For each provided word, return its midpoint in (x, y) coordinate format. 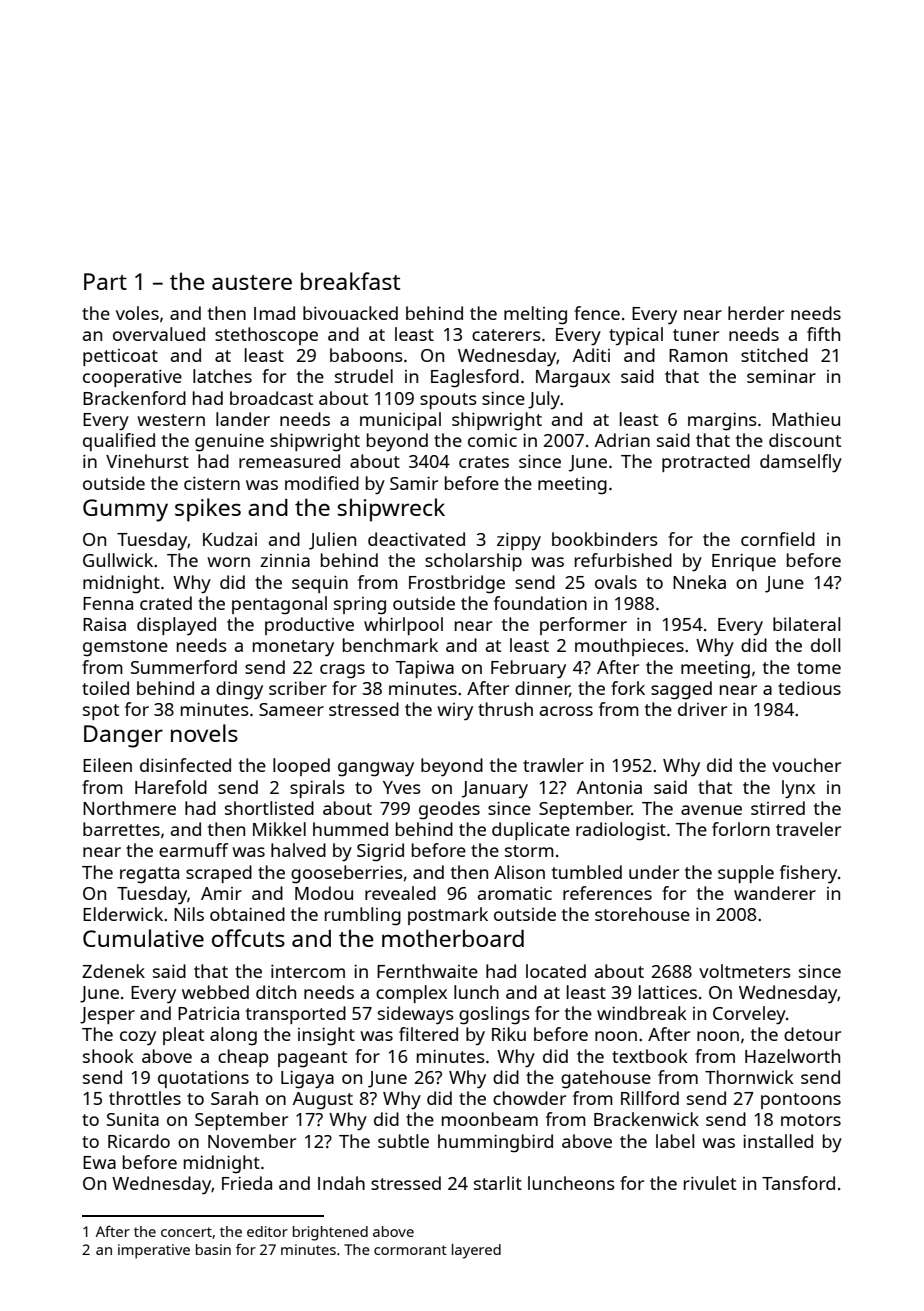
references (607, 893)
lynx (798, 789)
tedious (809, 688)
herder (756, 313)
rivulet (710, 1183)
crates (484, 462)
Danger (123, 736)
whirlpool (403, 626)
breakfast (350, 281)
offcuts (248, 938)
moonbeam (490, 1119)
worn (228, 562)
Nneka (699, 582)
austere (252, 282)
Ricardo (139, 1141)
